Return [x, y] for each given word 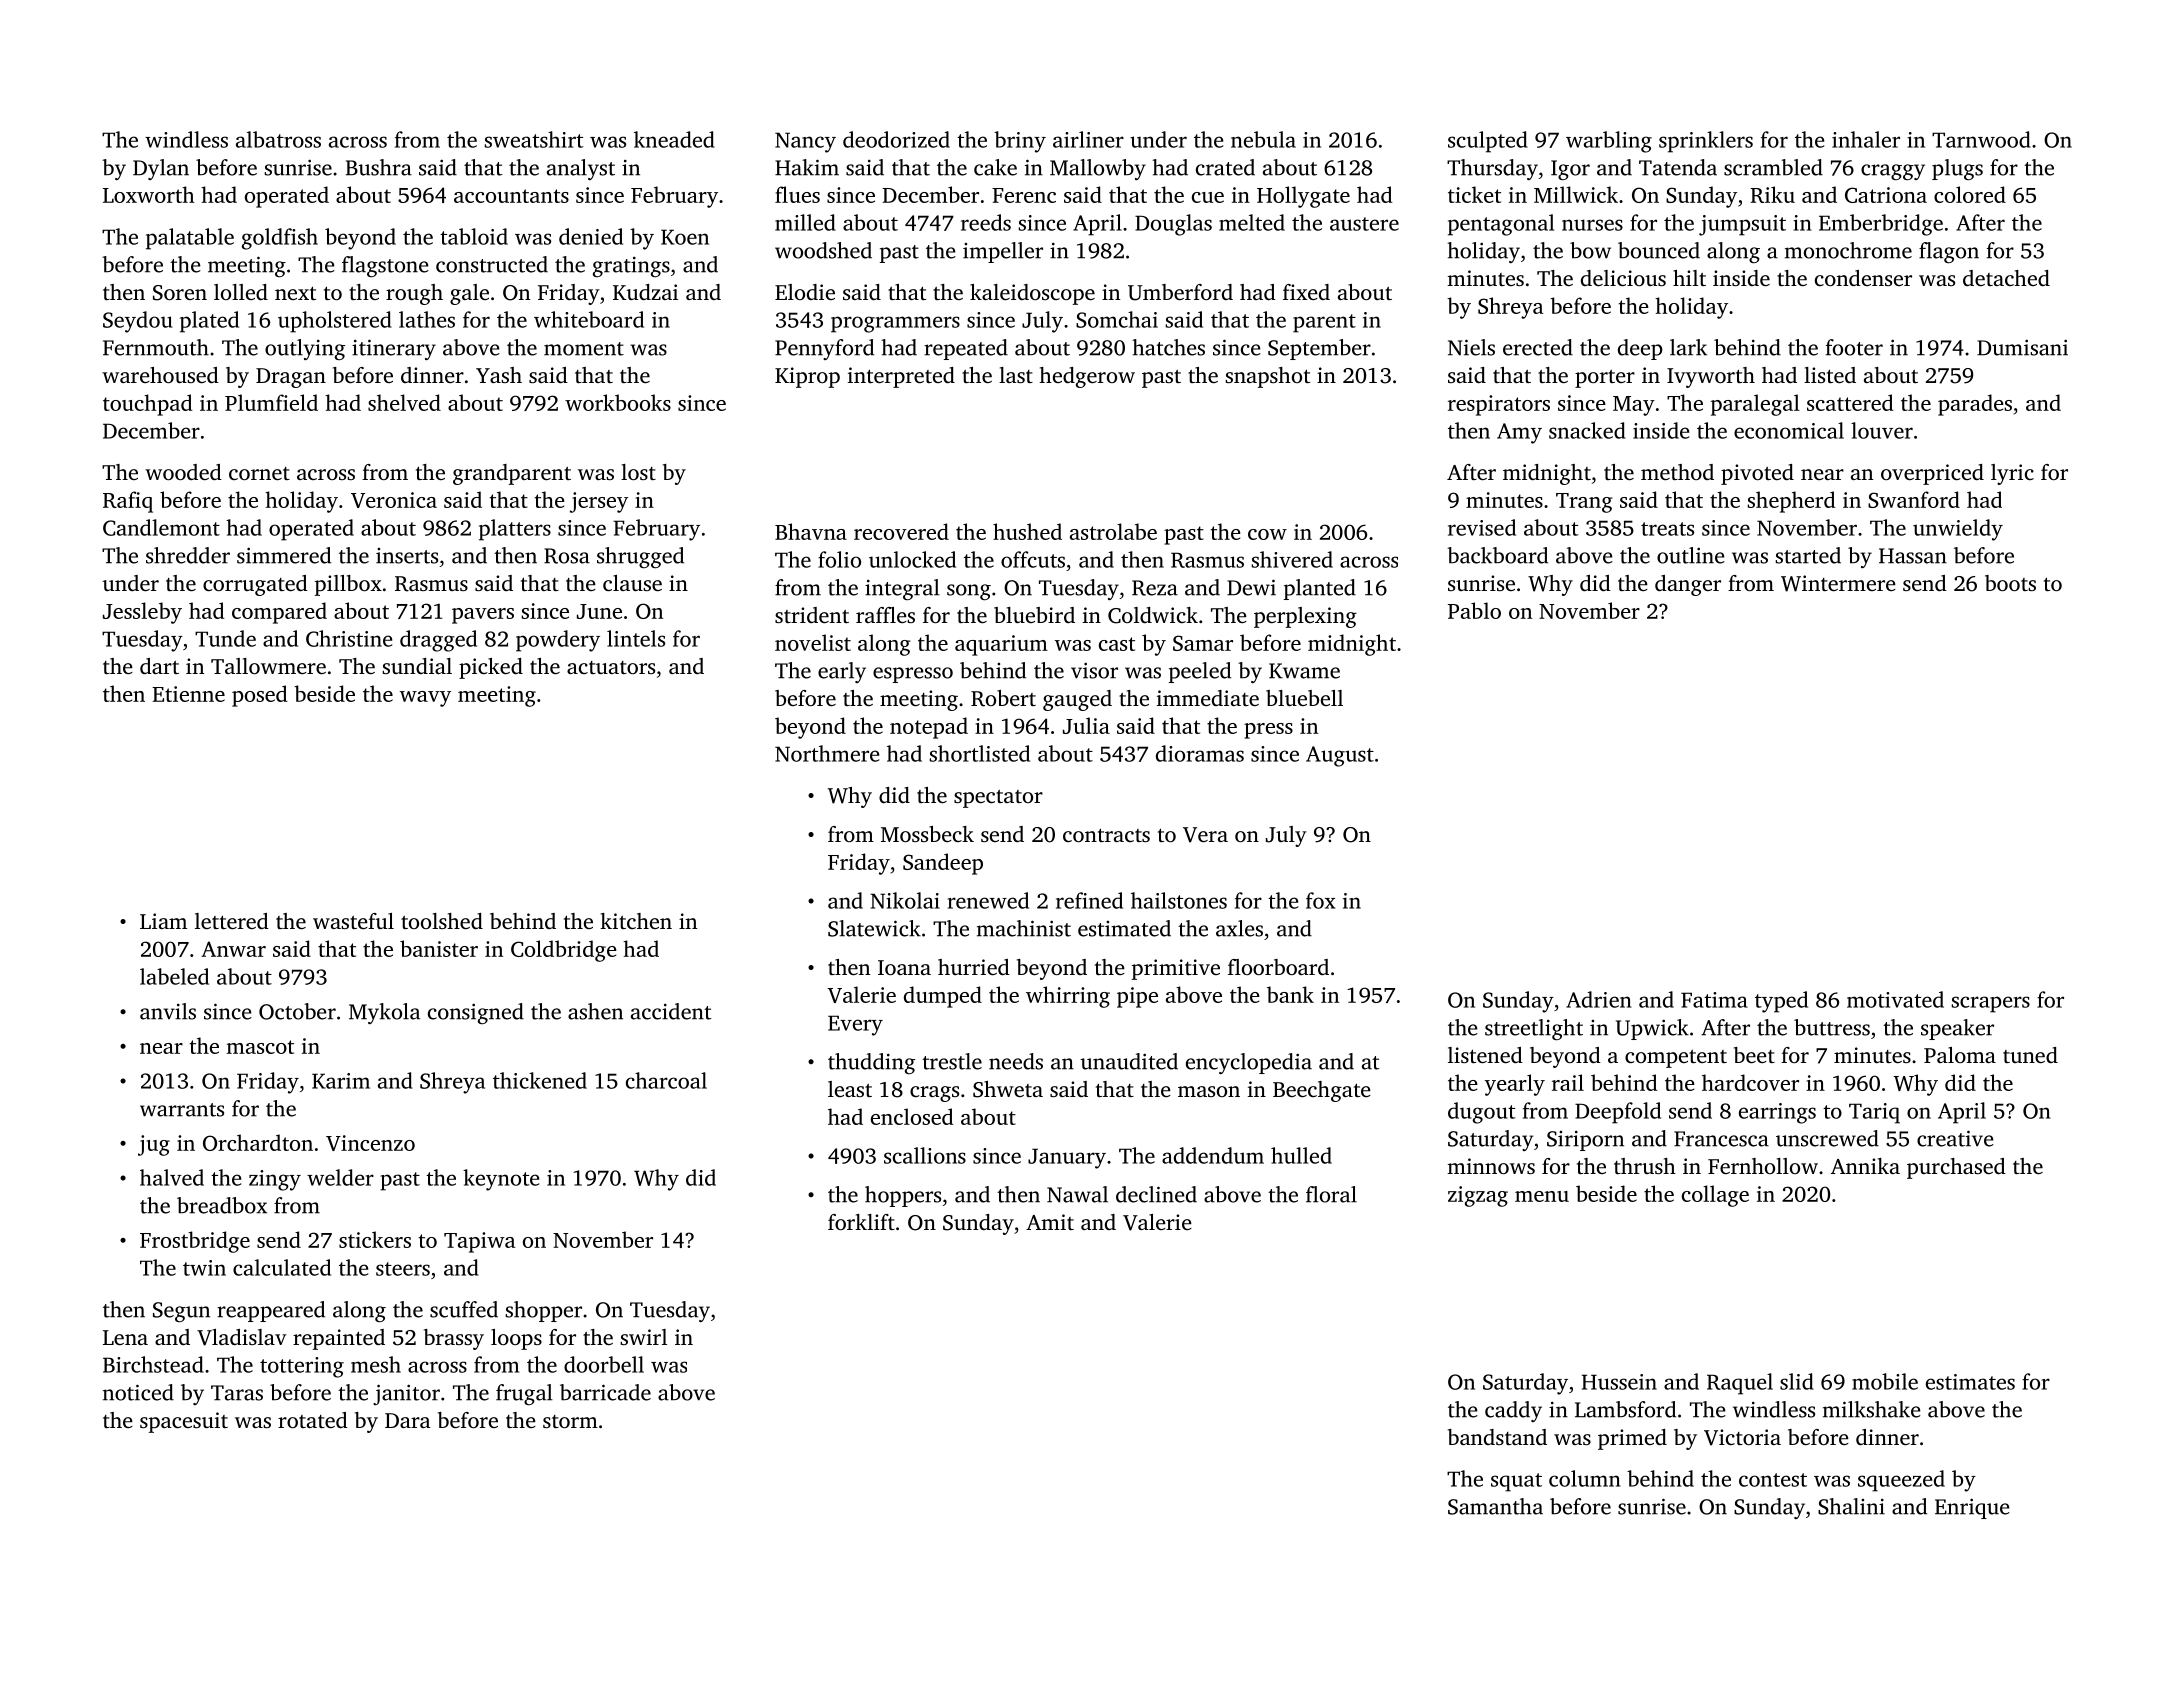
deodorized [896, 139]
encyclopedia [1249, 1063]
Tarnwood [1981, 139]
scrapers [1990, 1004]
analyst [581, 169]
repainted [339, 1339]
